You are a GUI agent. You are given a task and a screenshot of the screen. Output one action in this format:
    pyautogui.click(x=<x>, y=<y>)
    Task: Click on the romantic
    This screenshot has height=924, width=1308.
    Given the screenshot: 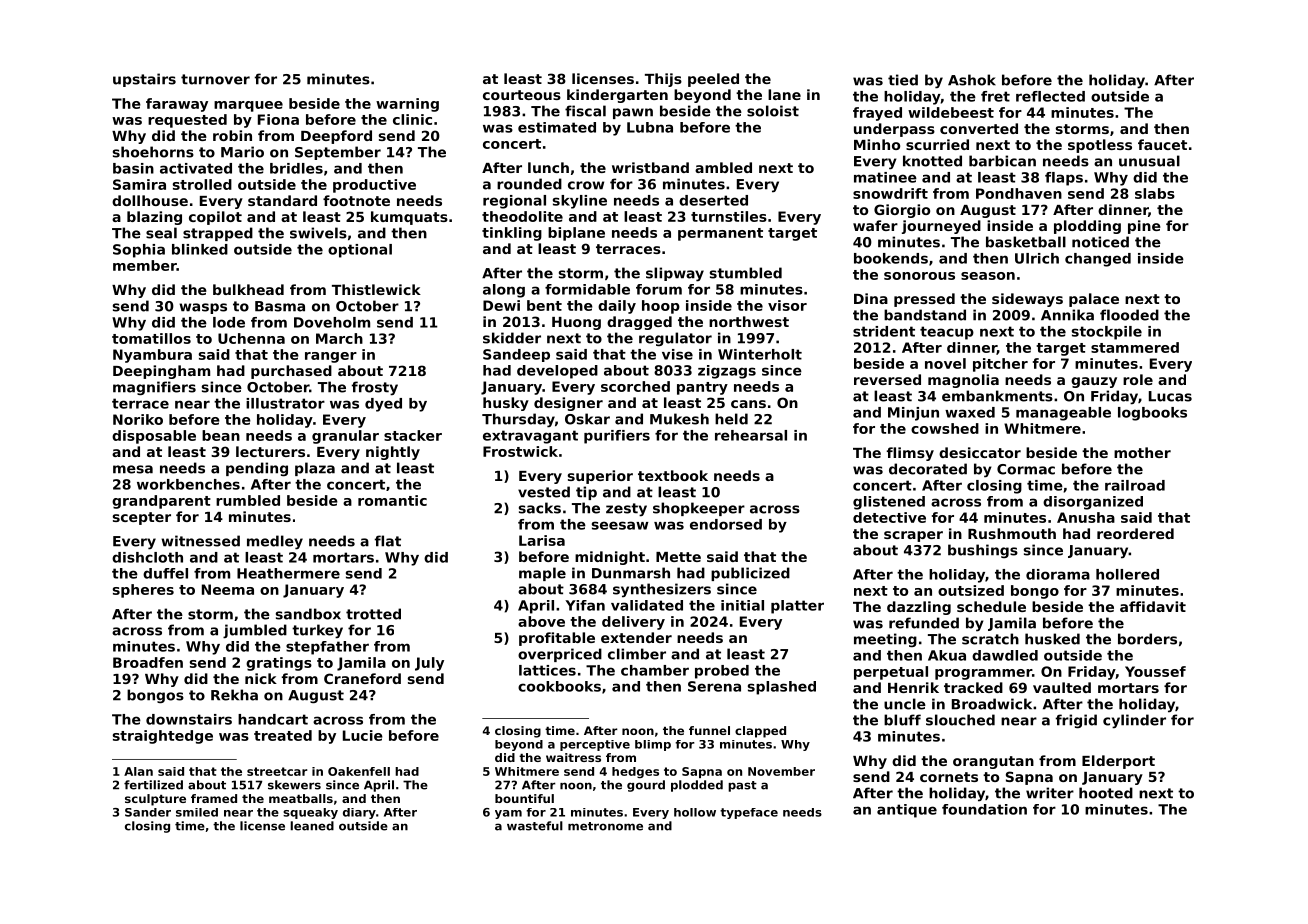 What is the action you would take?
    pyautogui.click(x=392, y=500)
